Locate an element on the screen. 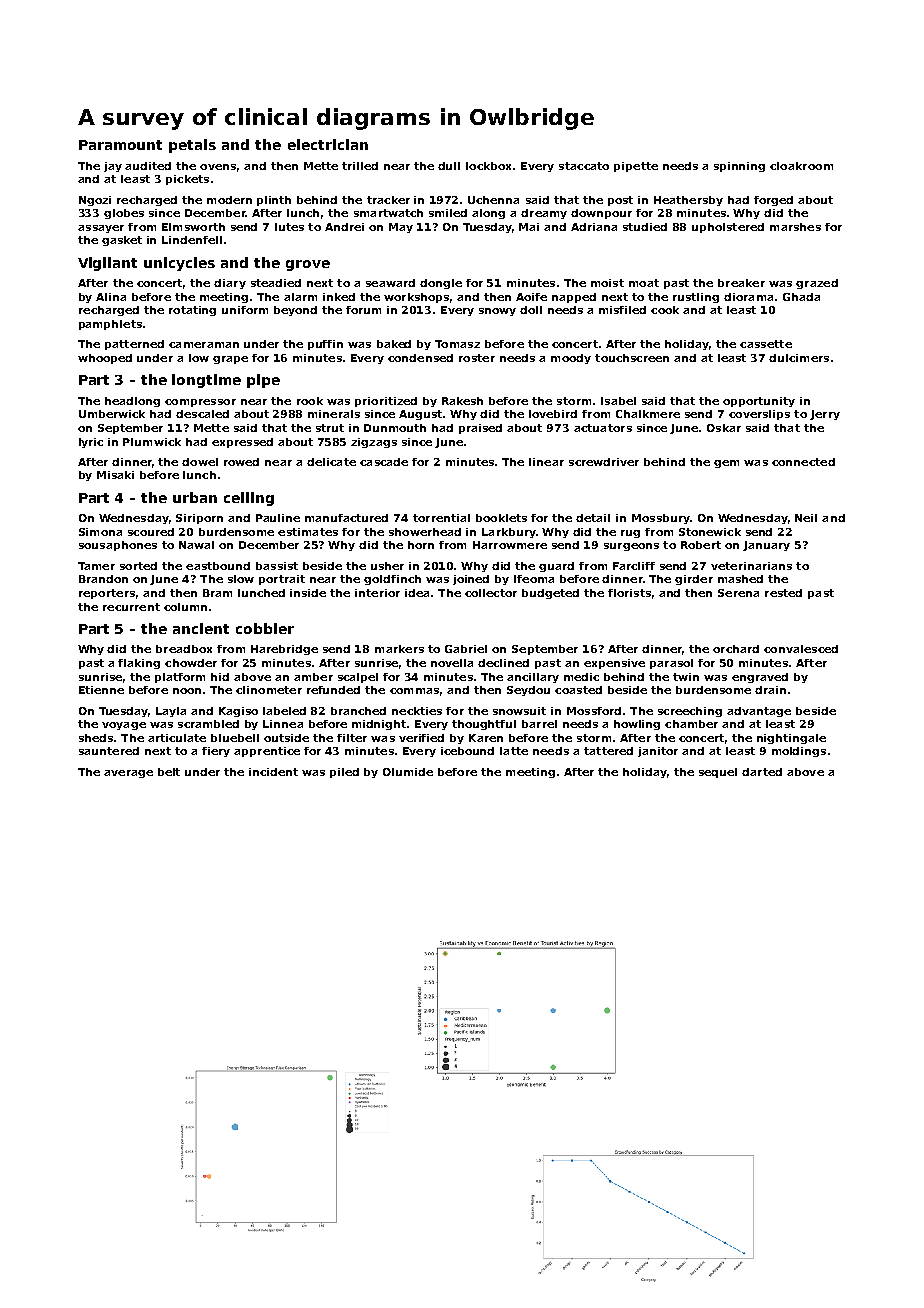  opportunity is located at coordinates (759, 402).
